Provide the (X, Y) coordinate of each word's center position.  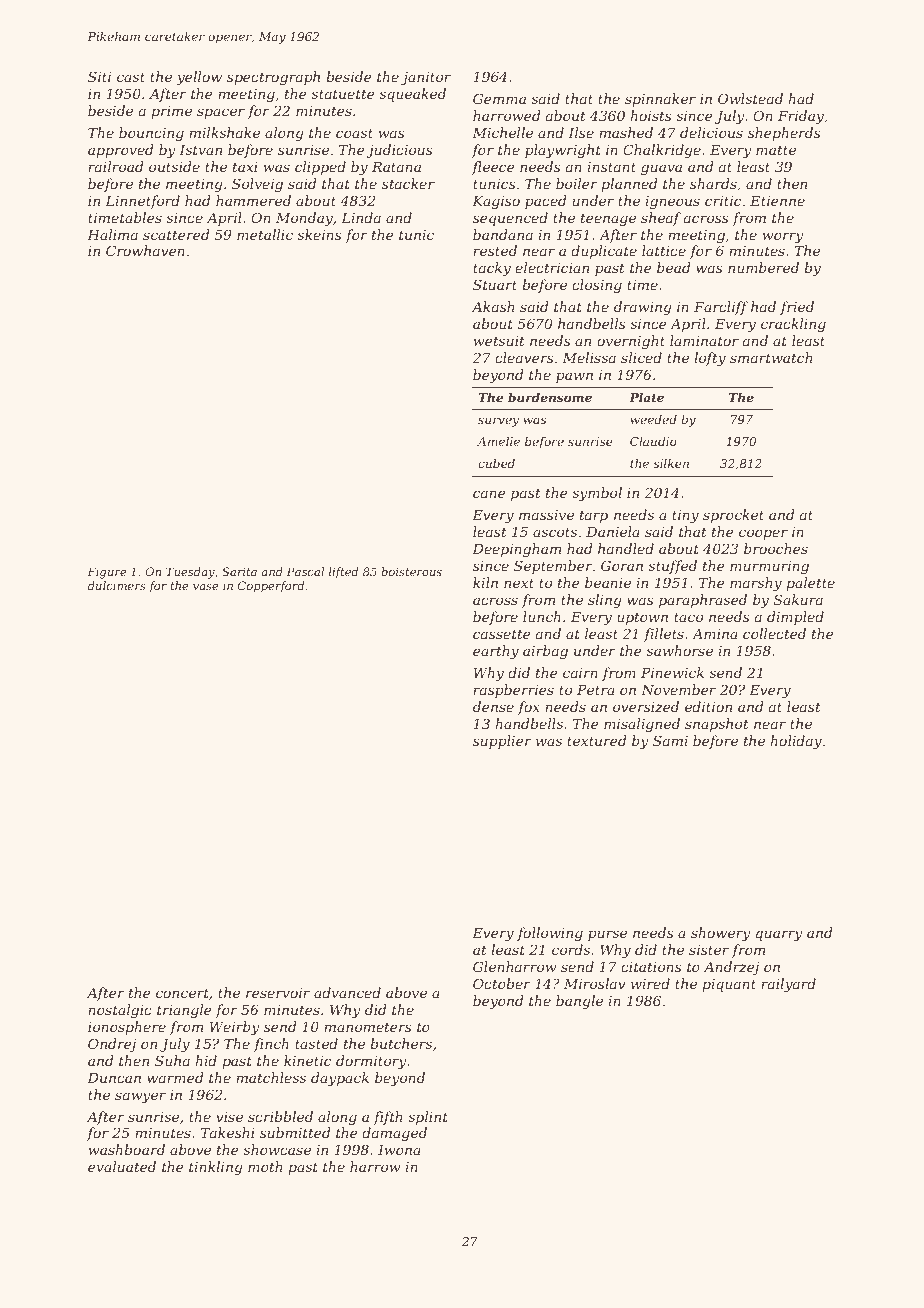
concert (182, 993)
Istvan (201, 150)
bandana (503, 234)
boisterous (411, 571)
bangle (579, 1002)
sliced (641, 357)
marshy (756, 584)
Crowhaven (145, 250)
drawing (643, 308)
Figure (107, 573)
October (502, 983)
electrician (552, 267)
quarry (779, 935)
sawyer (140, 1097)
